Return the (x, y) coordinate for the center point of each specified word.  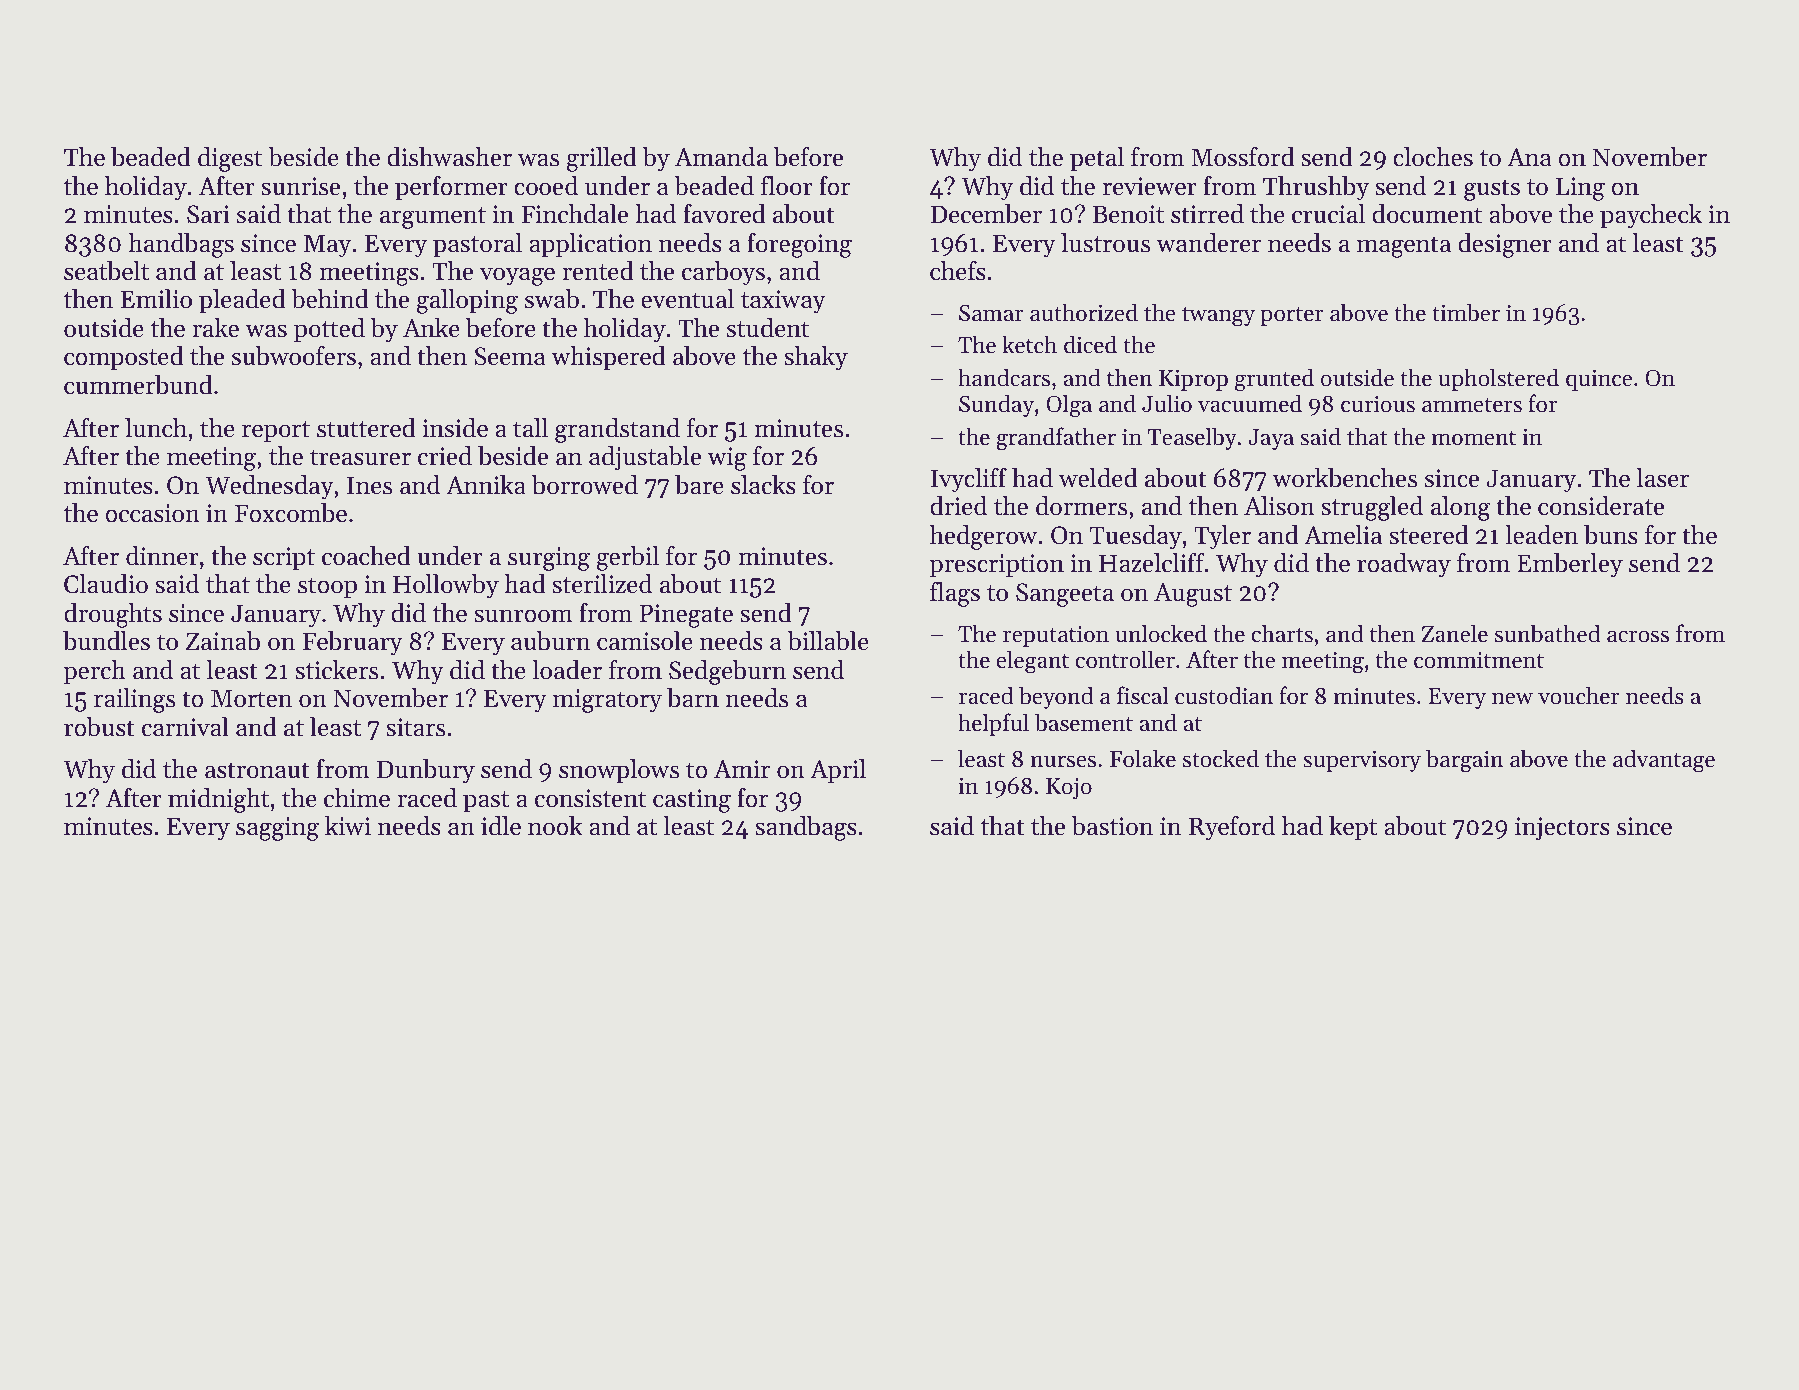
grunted (1274, 380)
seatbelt (106, 271)
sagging (277, 829)
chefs (958, 271)
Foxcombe (291, 513)
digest (230, 159)
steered (1429, 535)
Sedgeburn (727, 672)
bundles (106, 641)
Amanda (721, 157)
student (768, 328)
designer (1505, 245)
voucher (1579, 695)
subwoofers (294, 356)
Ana (1529, 157)
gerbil (628, 558)
